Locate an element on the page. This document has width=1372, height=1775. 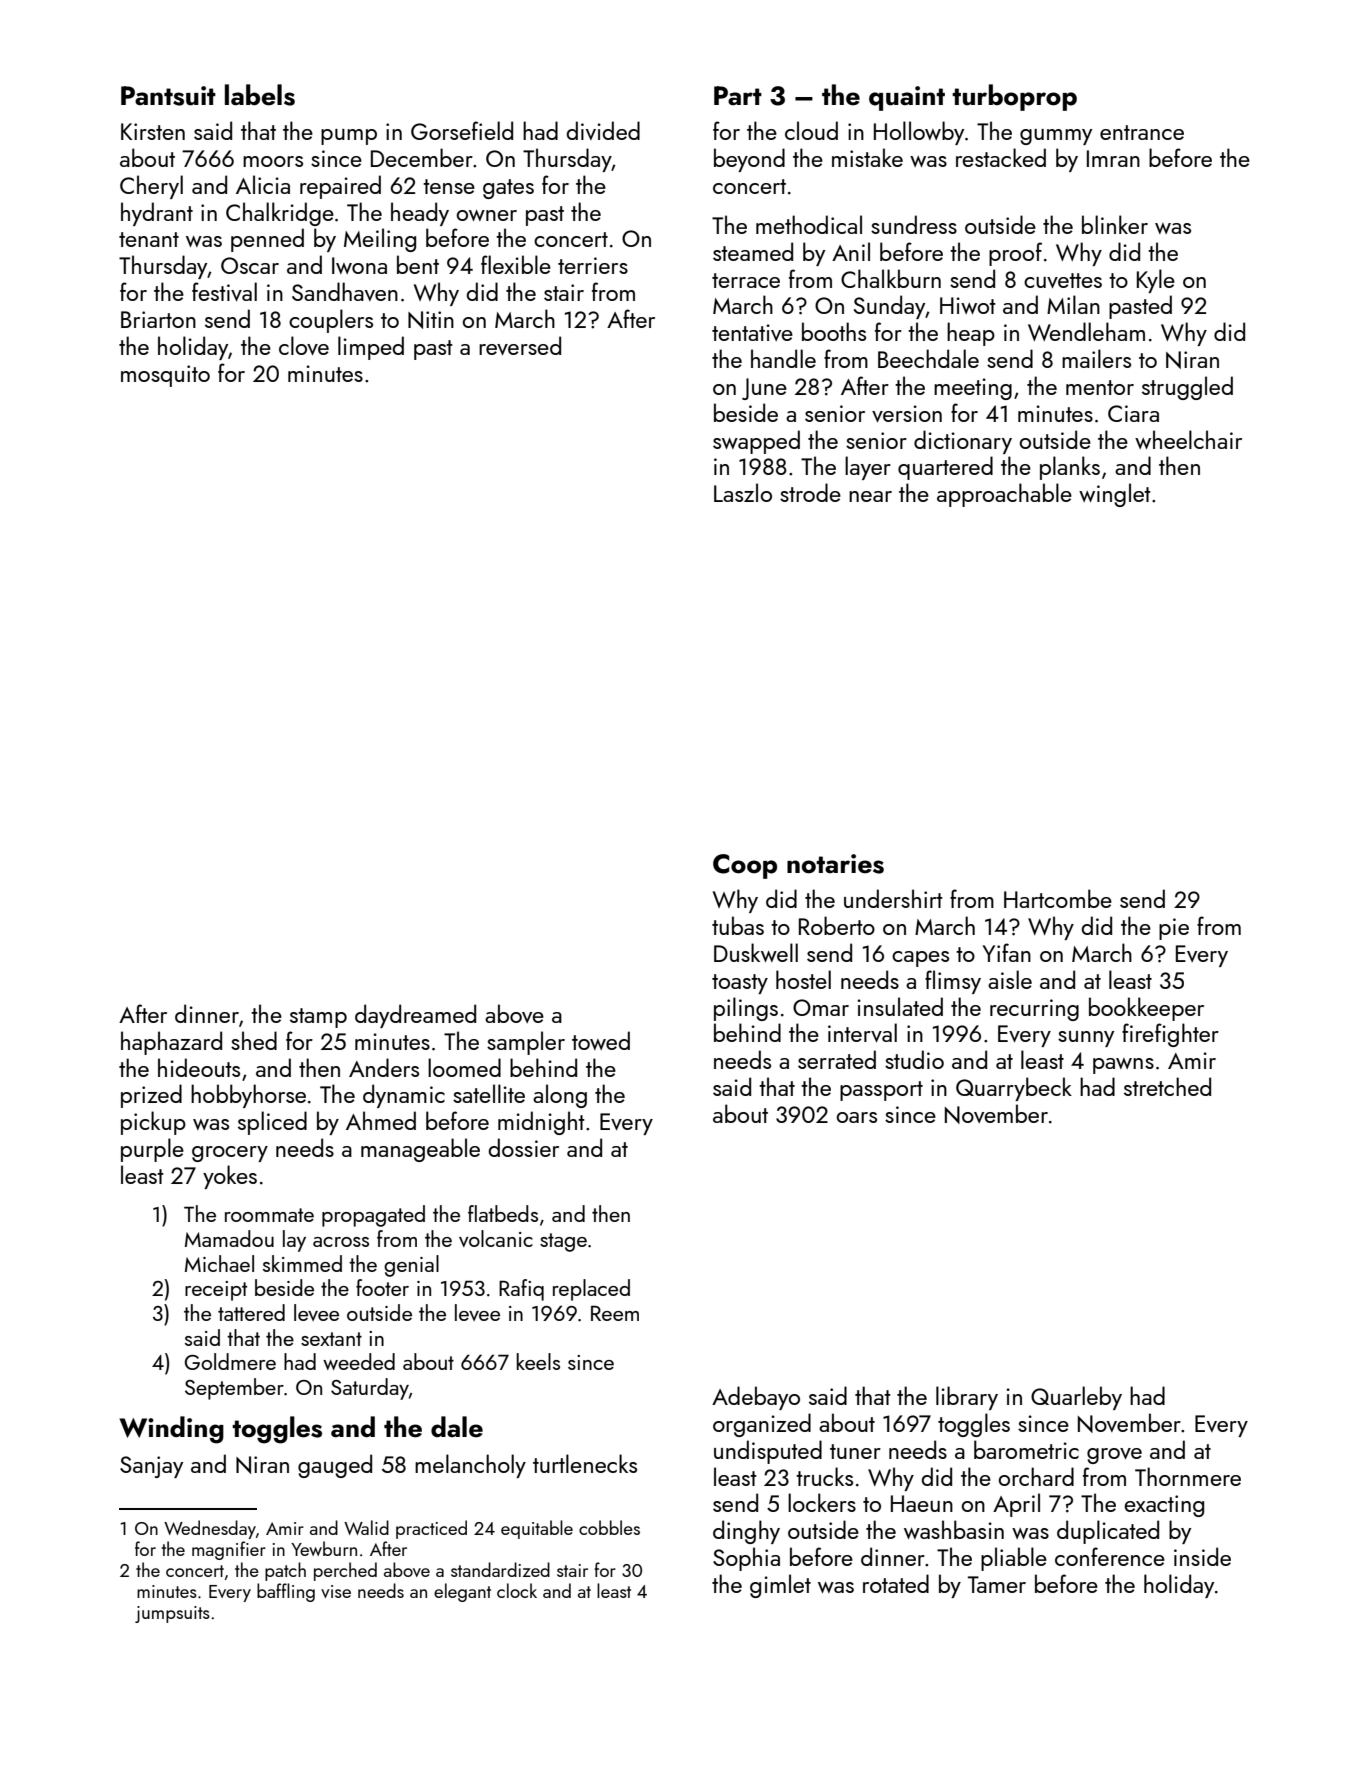
divided is located at coordinates (603, 130).
